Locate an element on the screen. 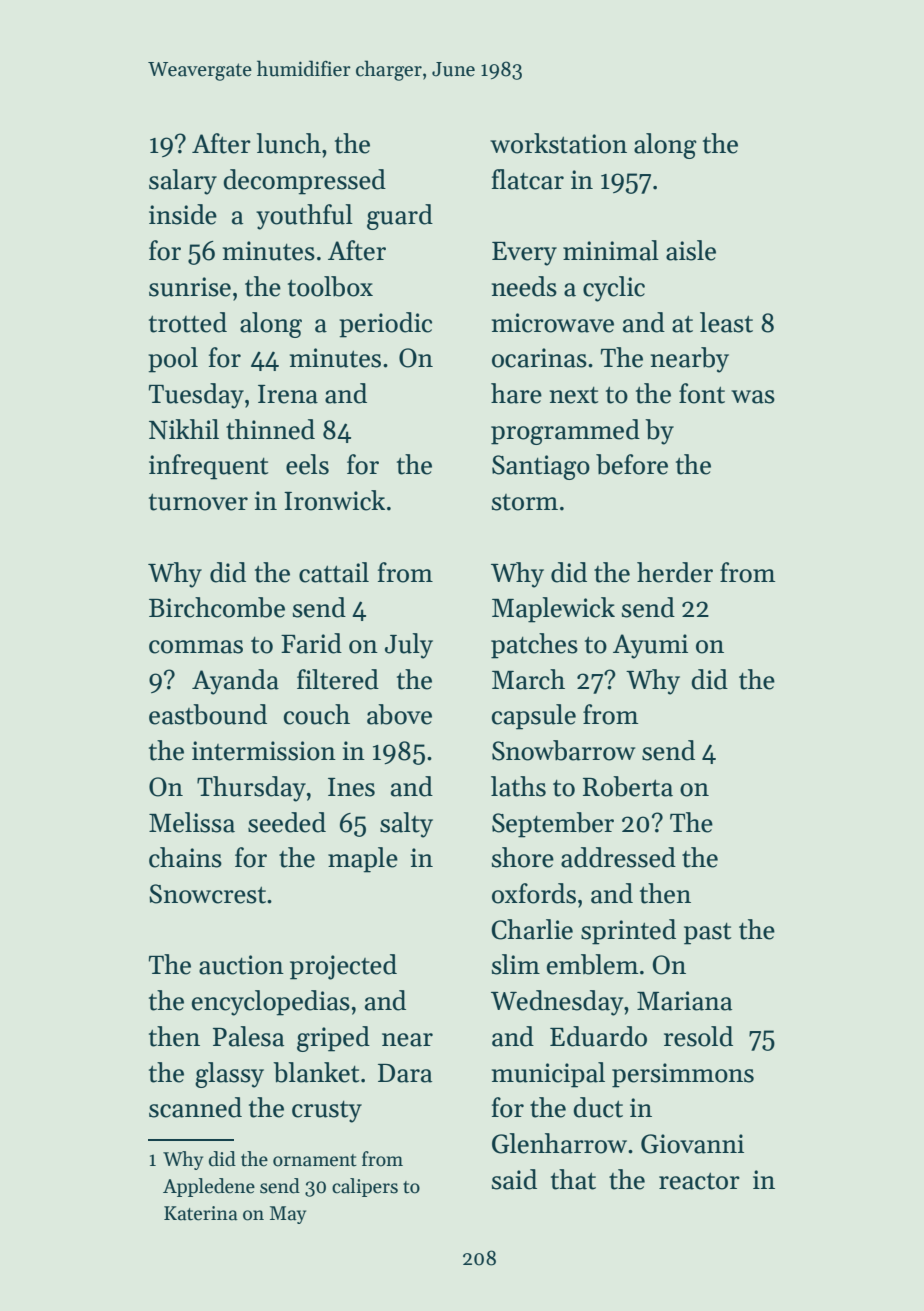  Ironwick is located at coordinates (334, 500).
